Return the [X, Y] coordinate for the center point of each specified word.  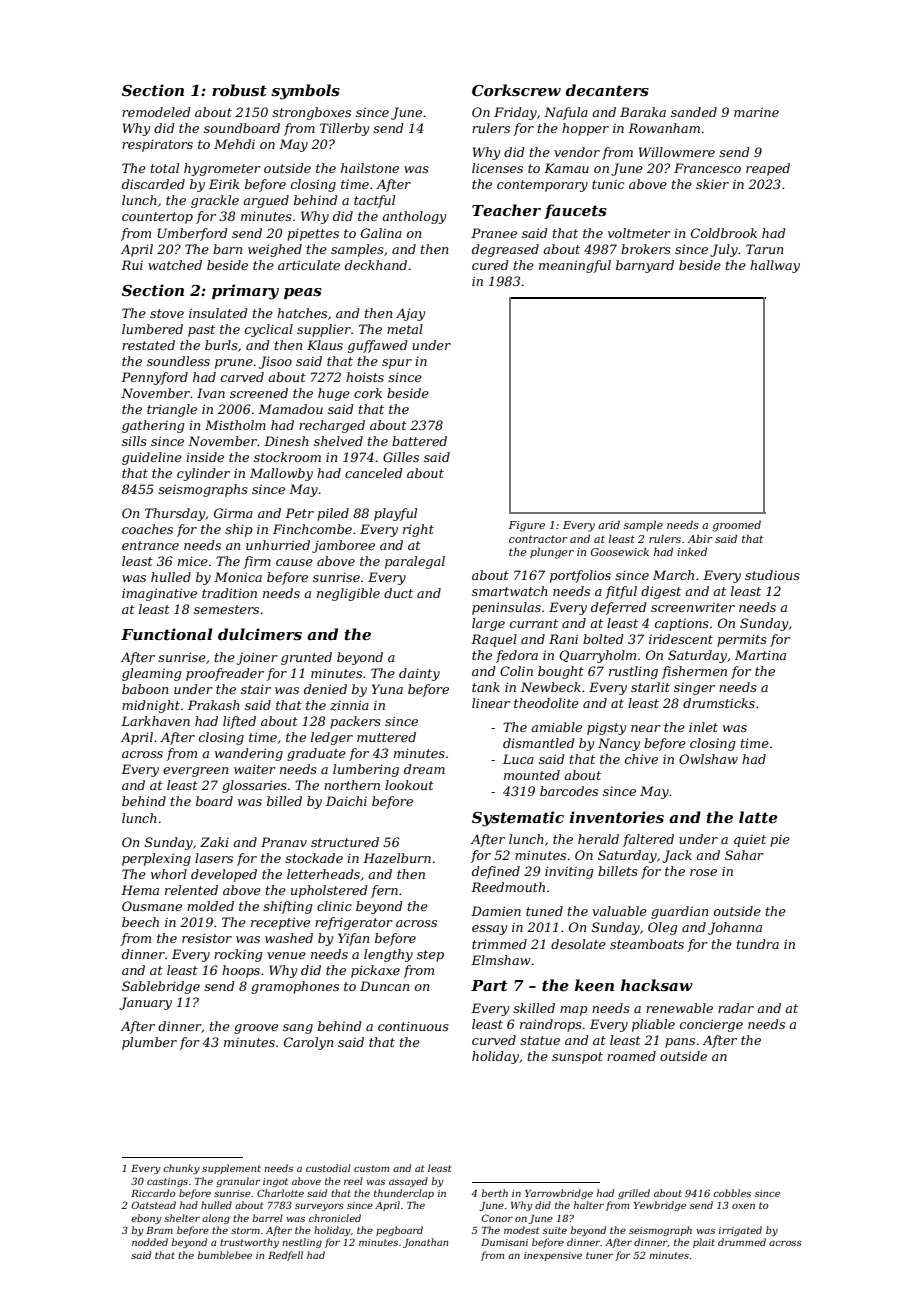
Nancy [619, 744]
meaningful [575, 266]
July [724, 250]
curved [494, 1040]
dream [424, 769]
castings [167, 1182]
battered [419, 441]
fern [384, 891]
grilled [634, 1194]
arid [609, 524]
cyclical [269, 330]
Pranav [284, 842]
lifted [239, 722]
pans [680, 1043]
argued [266, 201]
